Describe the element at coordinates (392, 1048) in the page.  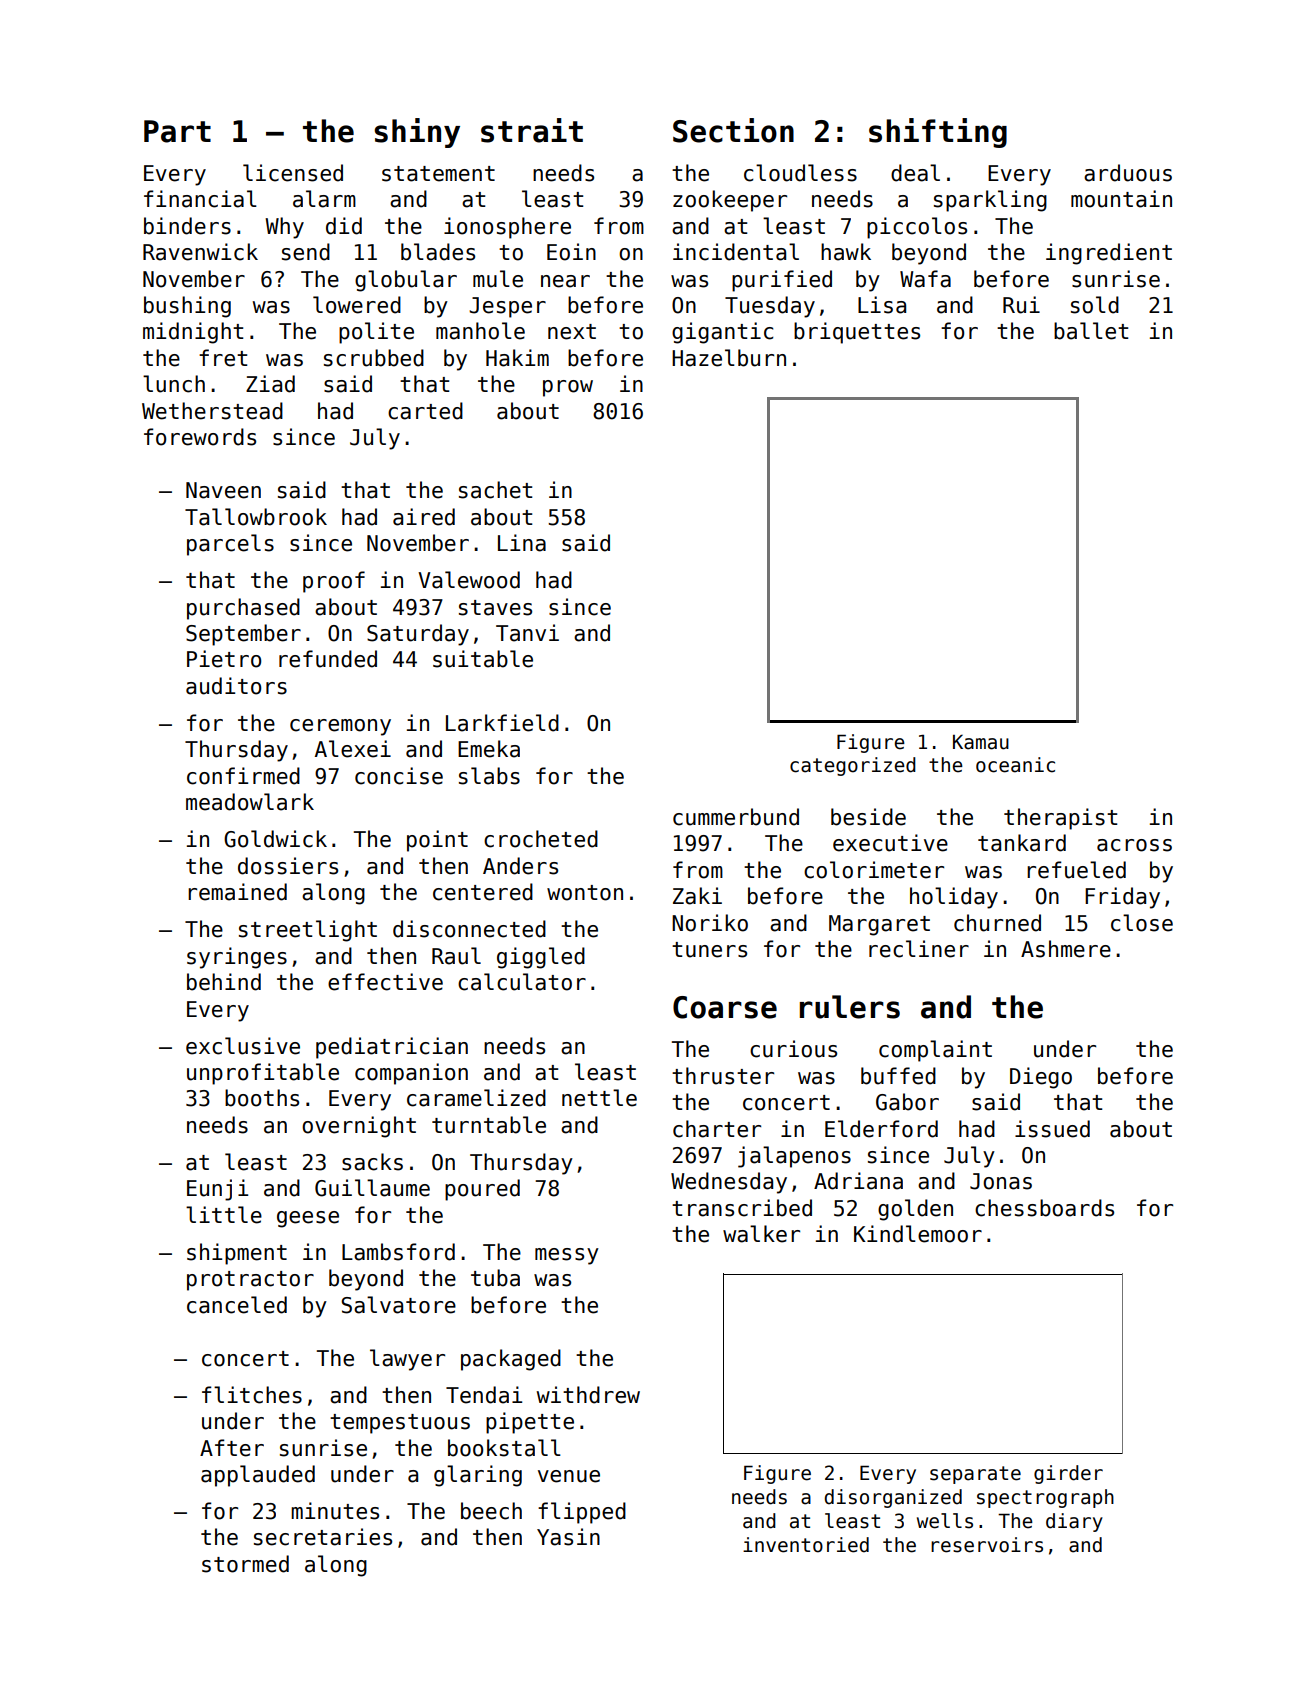
I see `pediatrician` at that location.
